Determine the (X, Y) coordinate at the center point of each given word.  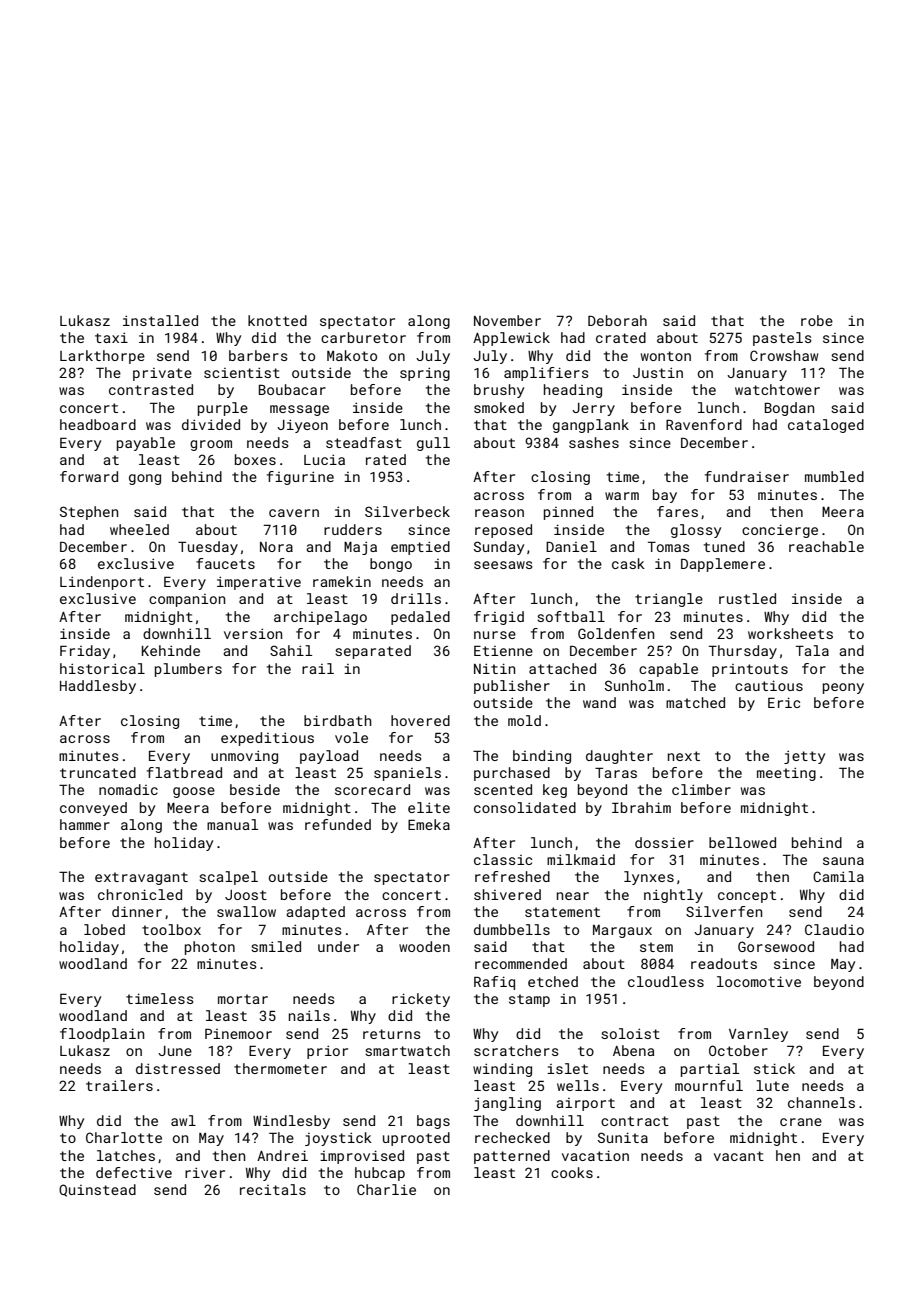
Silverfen (724, 911)
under (338, 946)
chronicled (140, 894)
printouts (750, 670)
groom (211, 445)
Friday (85, 652)
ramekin (342, 581)
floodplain (102, 1035)
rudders (353, 529)
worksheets (790, 633)
